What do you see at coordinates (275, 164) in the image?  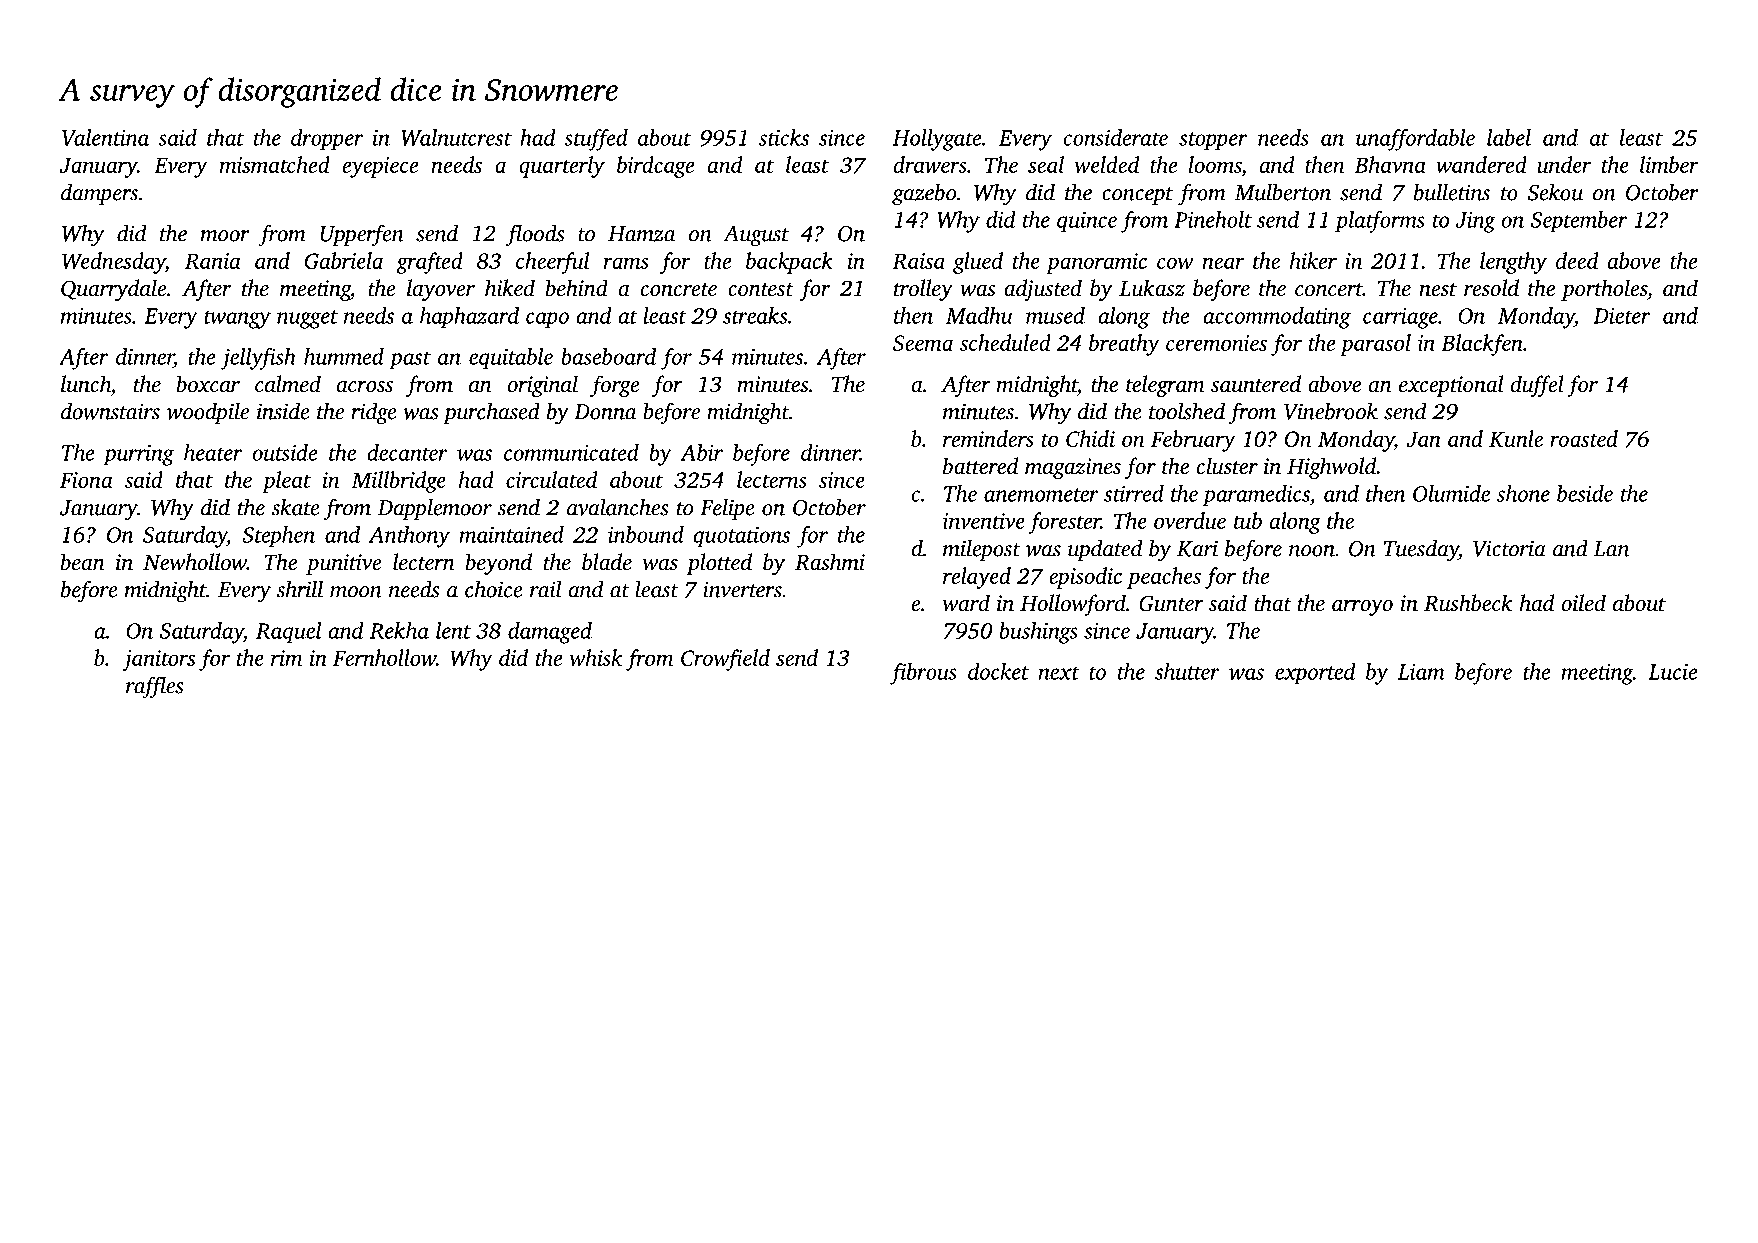 I see `mismatched` at bounding box center [275, 164].
